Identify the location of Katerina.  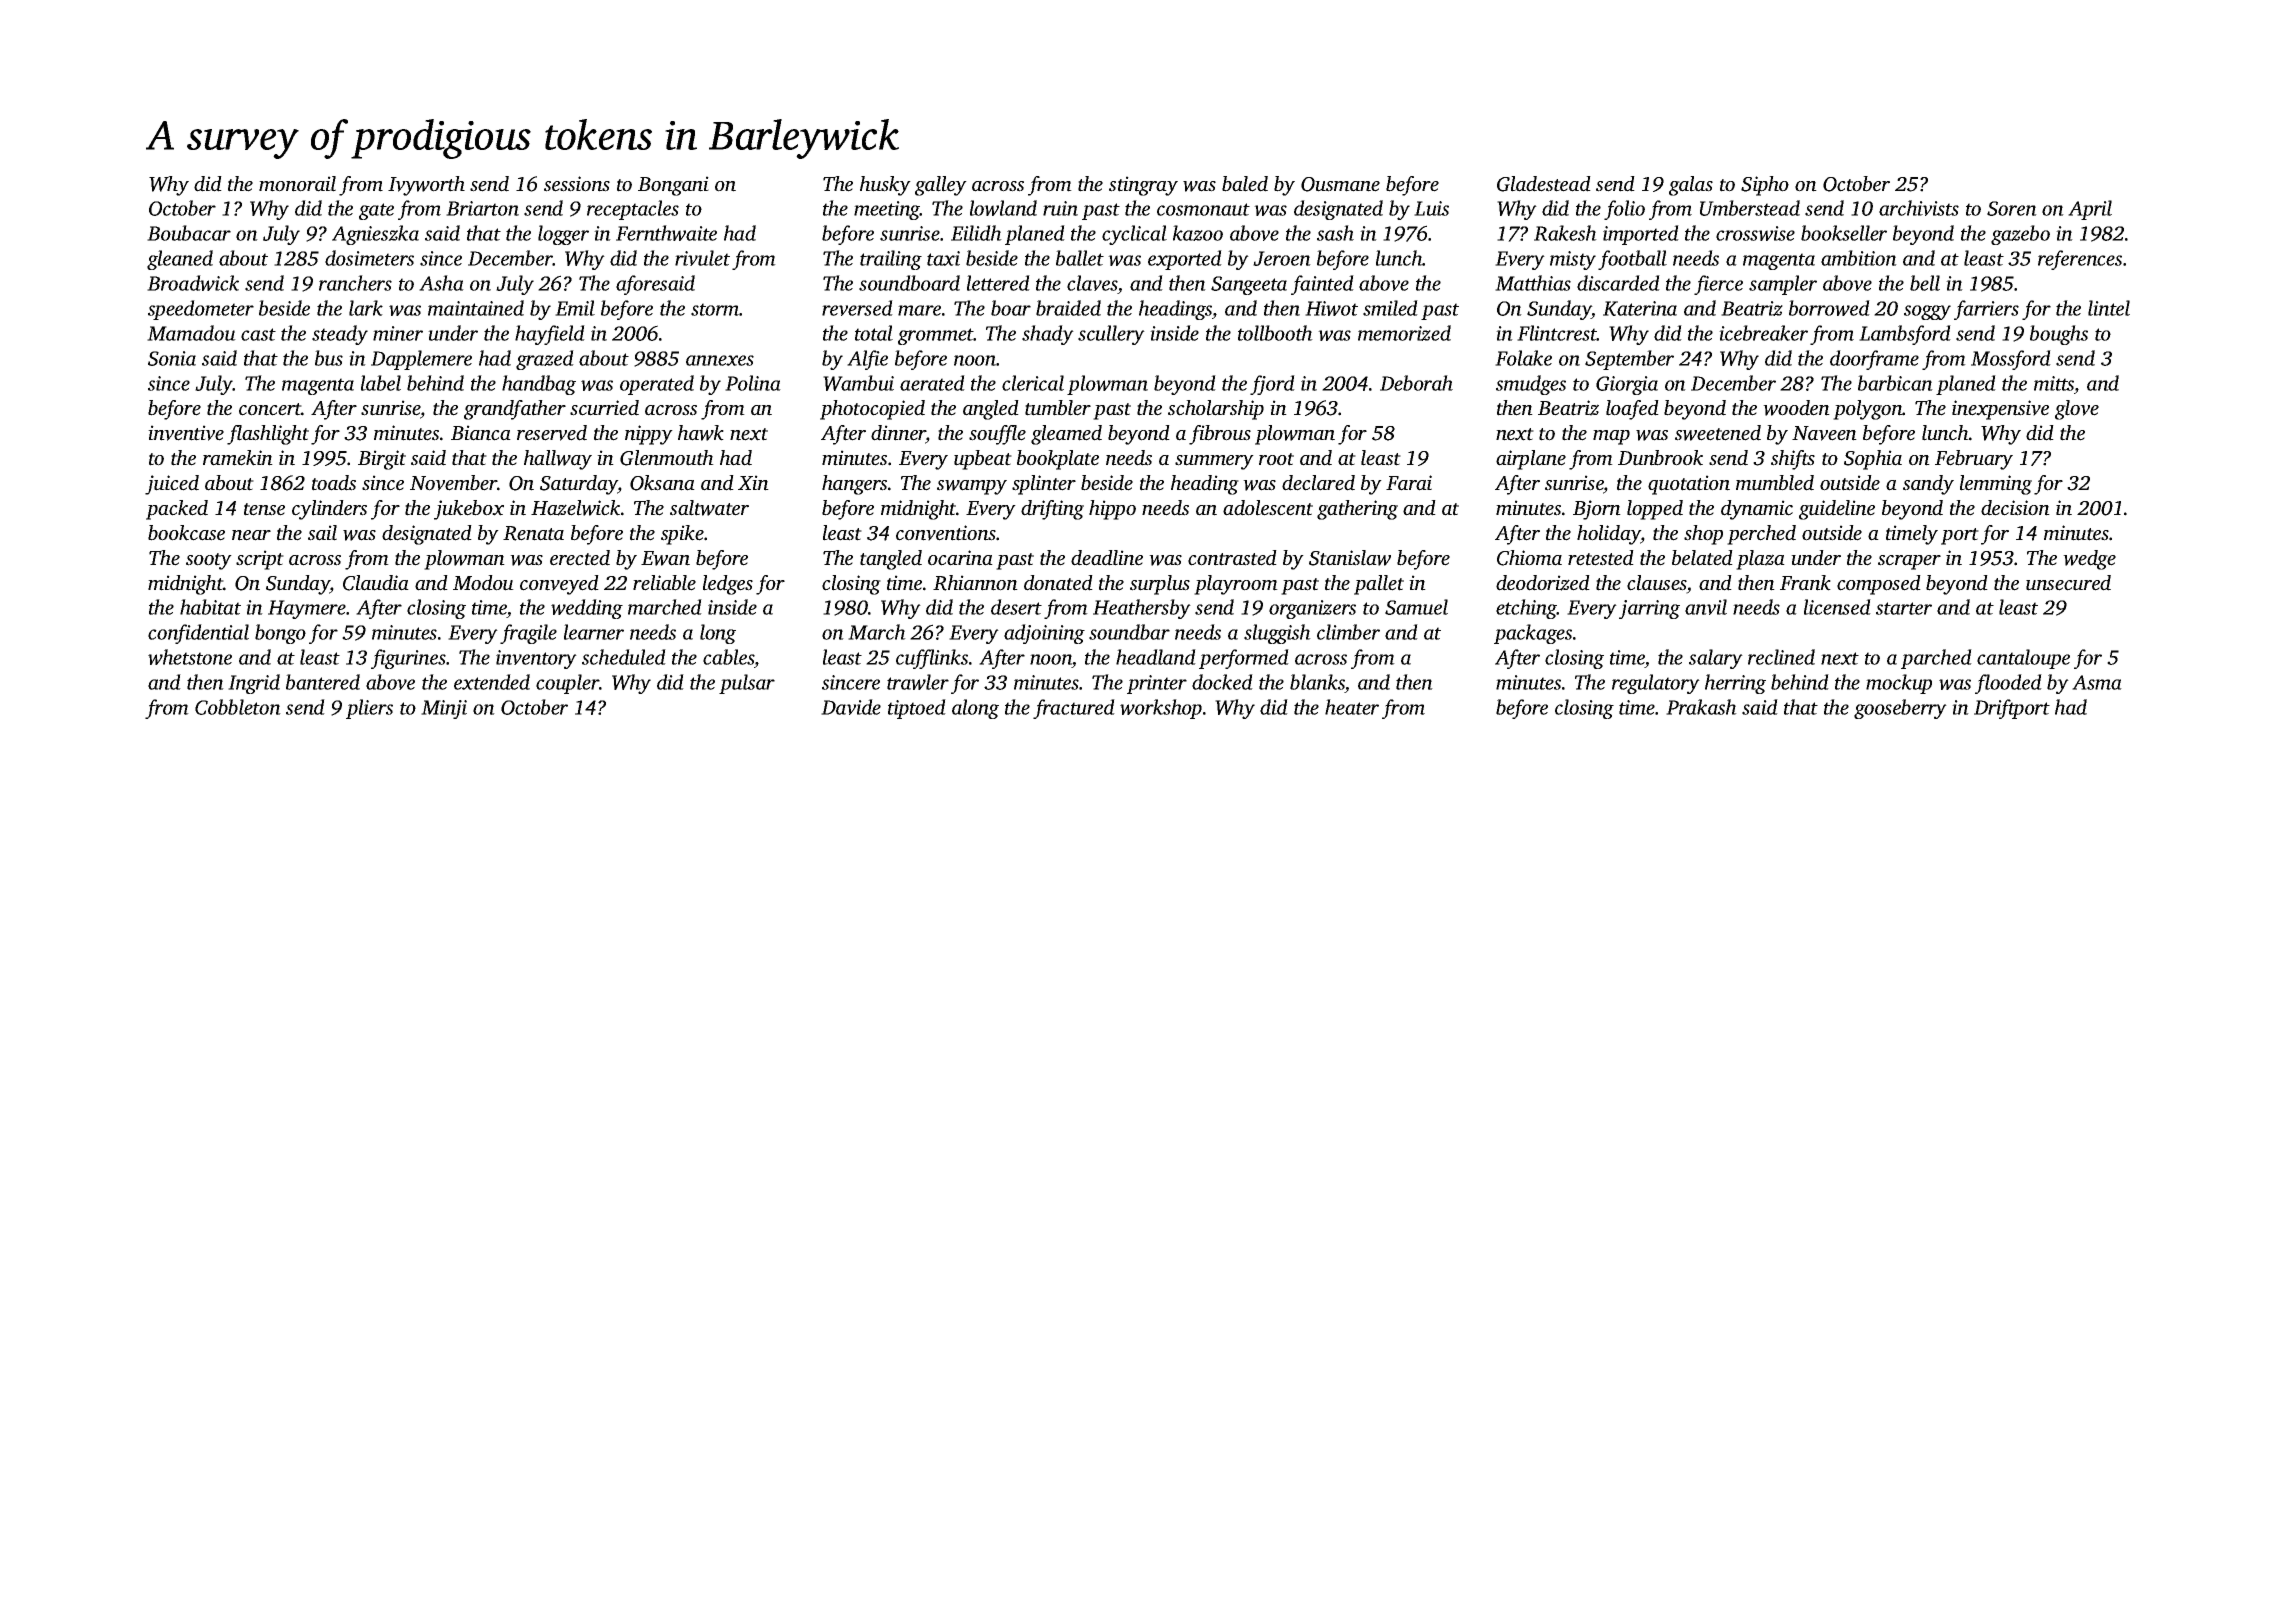
(1640, 308).
